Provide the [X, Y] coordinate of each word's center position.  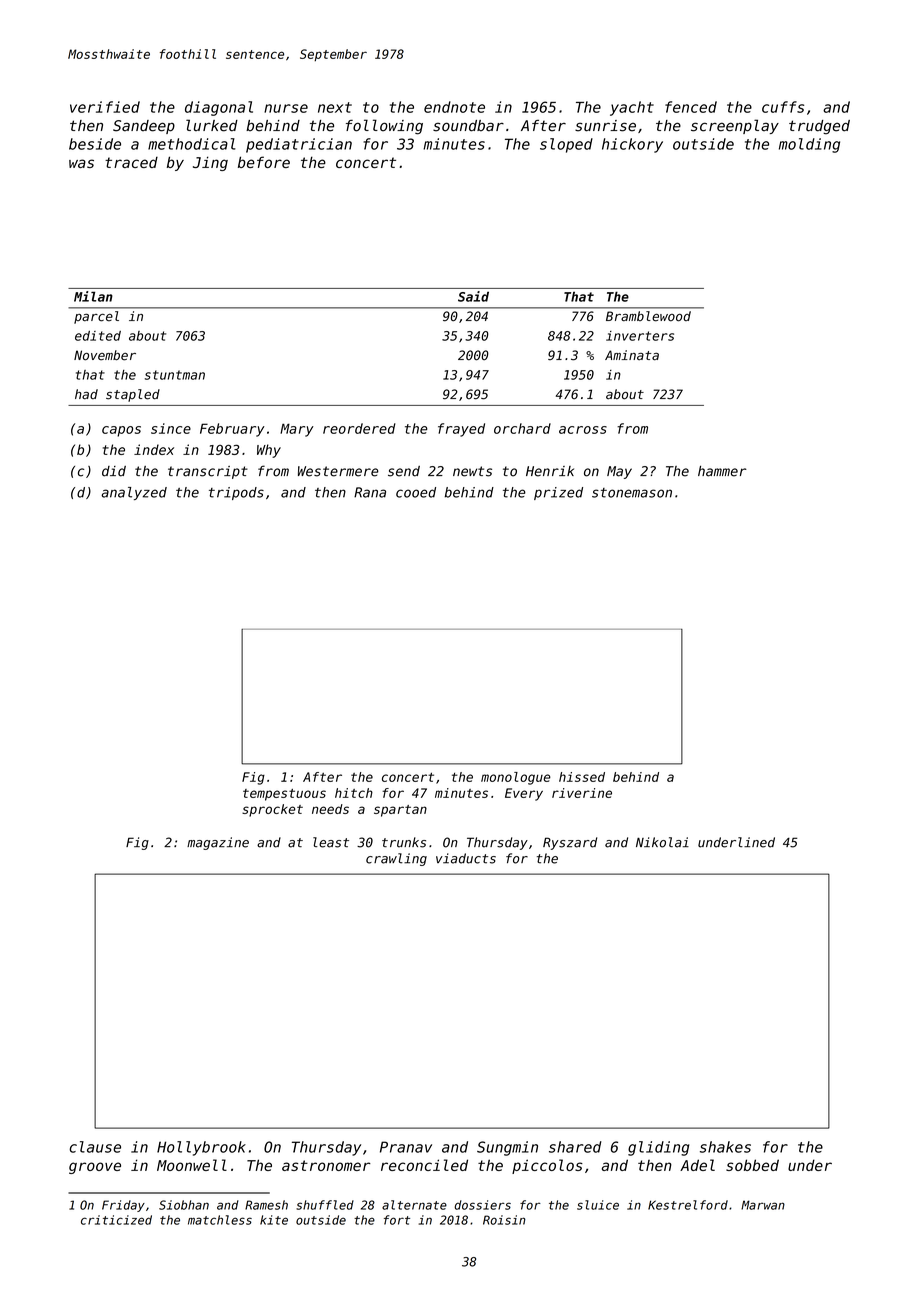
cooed [416, 492]
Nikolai [662, 842]
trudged [819, 127]
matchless [220, 1220]
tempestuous [284, 795]
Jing [210, 163]
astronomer [326, 1165]
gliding [658, 1148]
